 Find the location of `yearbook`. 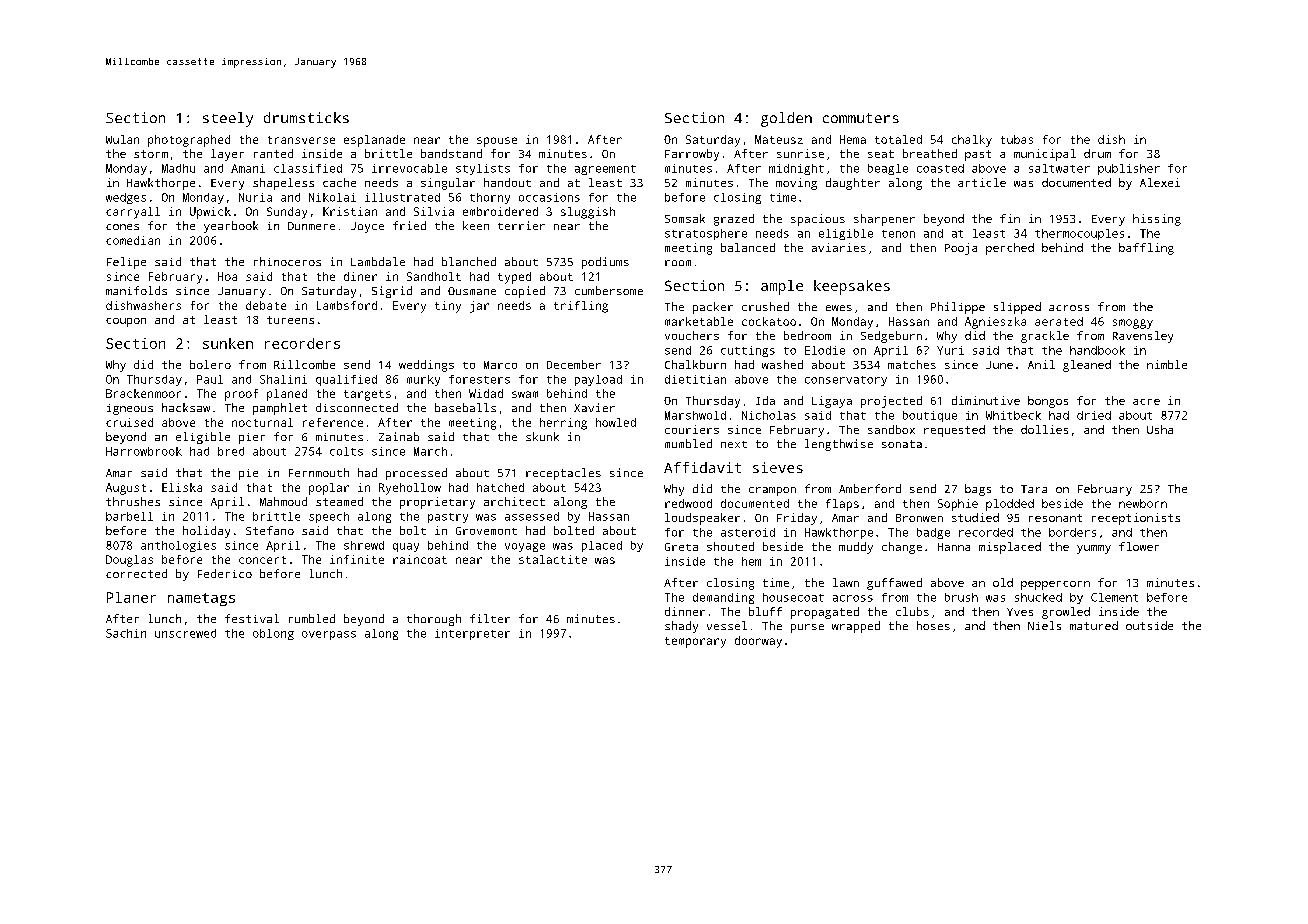

yearbook is located at coordinates (231, 227).
